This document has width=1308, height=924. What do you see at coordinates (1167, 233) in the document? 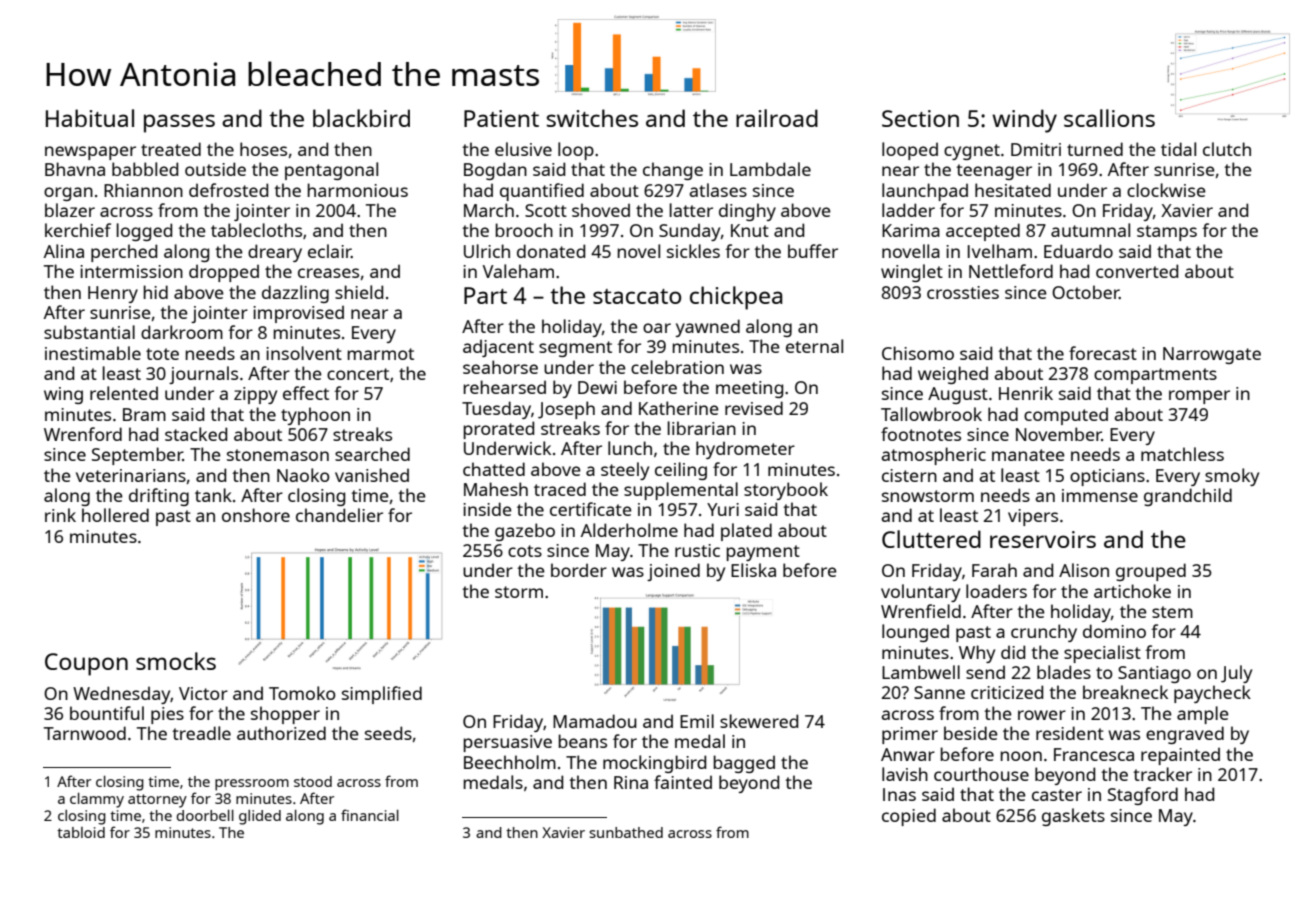
I see `stamps` at bounding box center [1167, 233].
